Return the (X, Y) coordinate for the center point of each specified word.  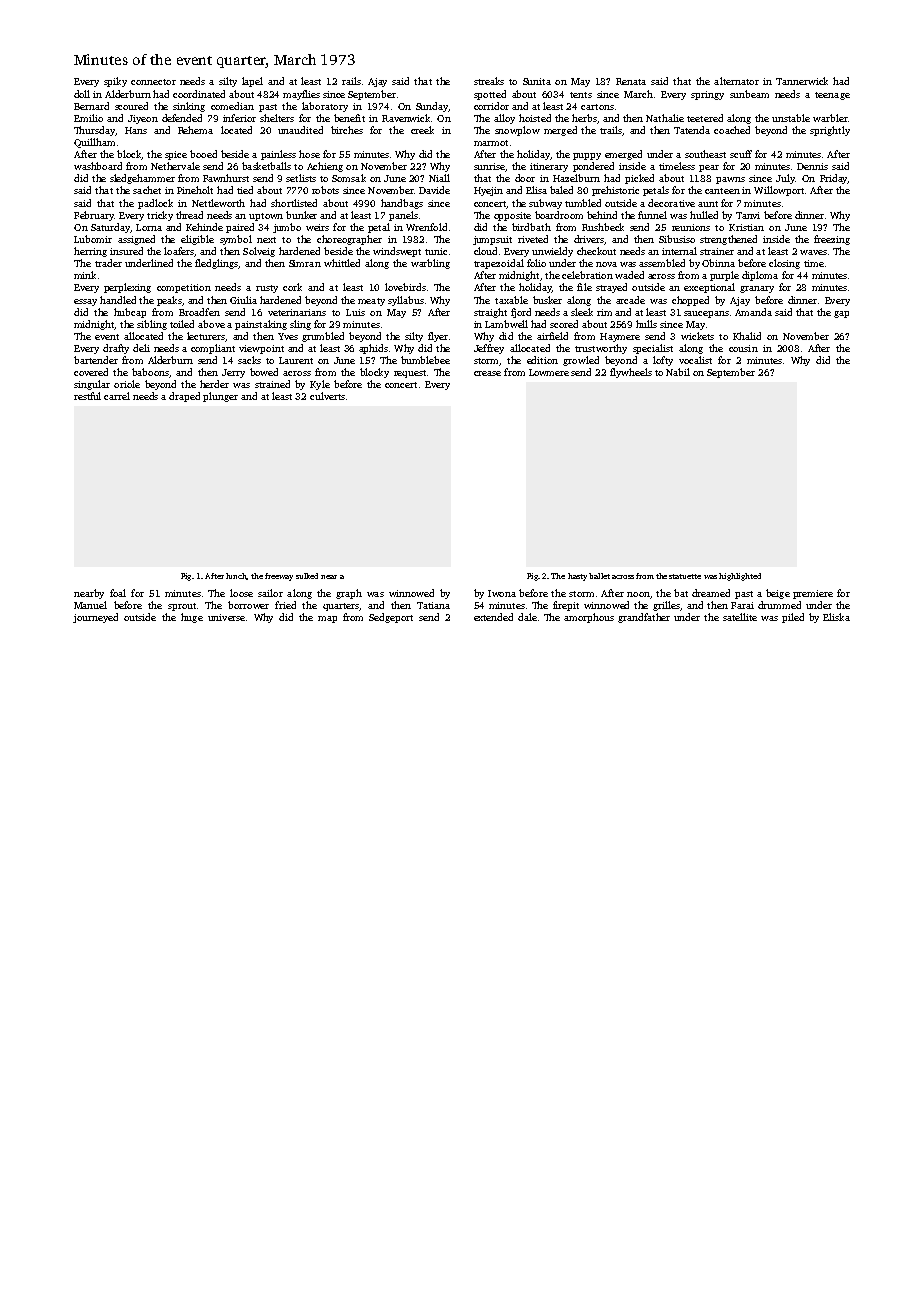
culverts (327, 396)
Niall (439, 178)
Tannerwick (802, 81)
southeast (705, 154)
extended (493, 617)
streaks (489, 81)
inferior (239, 118)
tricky (160, 216)
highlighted (740, 577)
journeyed (95, 618)
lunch (236, 576)
